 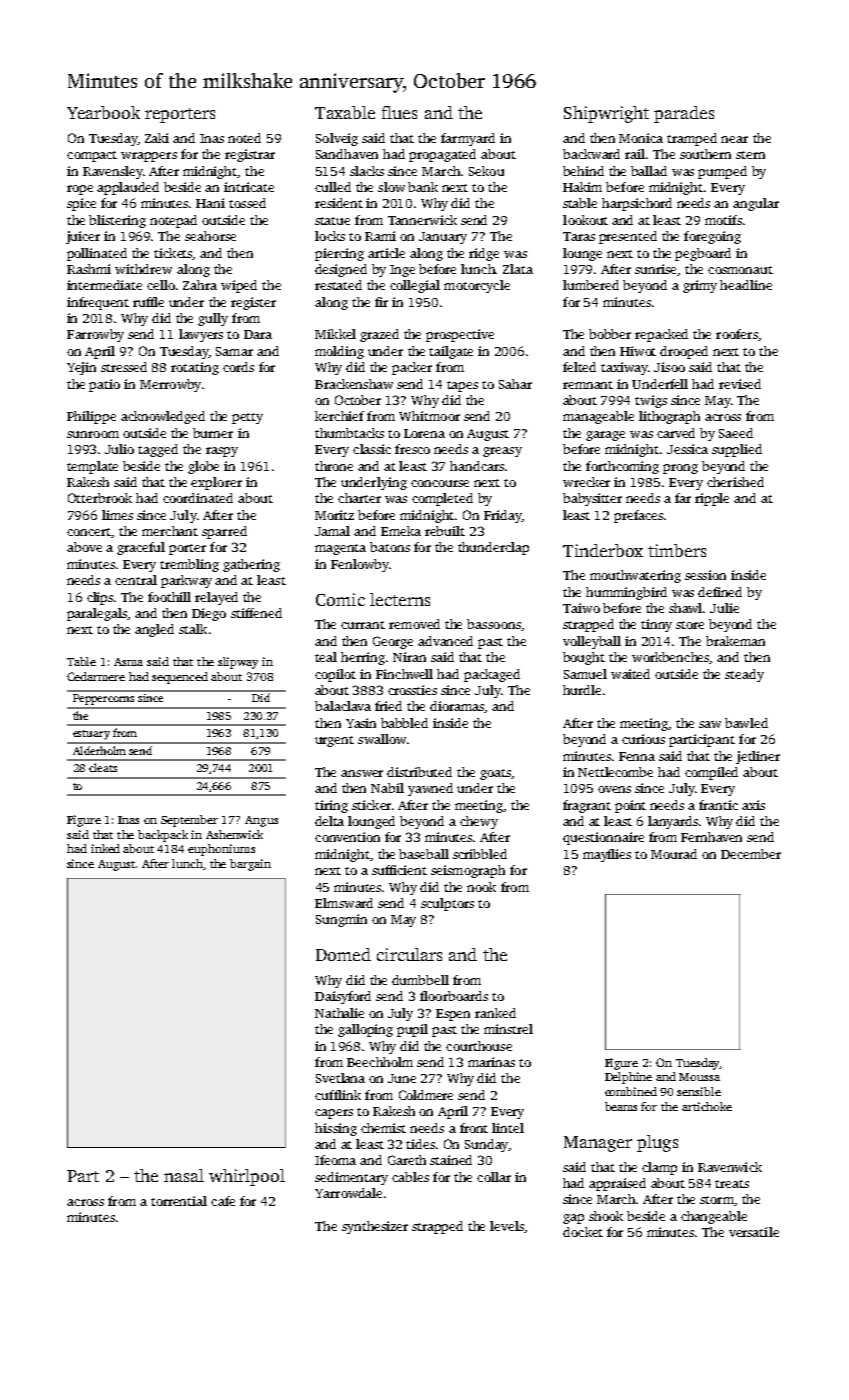 What do you see at coordinates (412, 449) in the image?
I see `fresco` at bounding box center [412, 449].
